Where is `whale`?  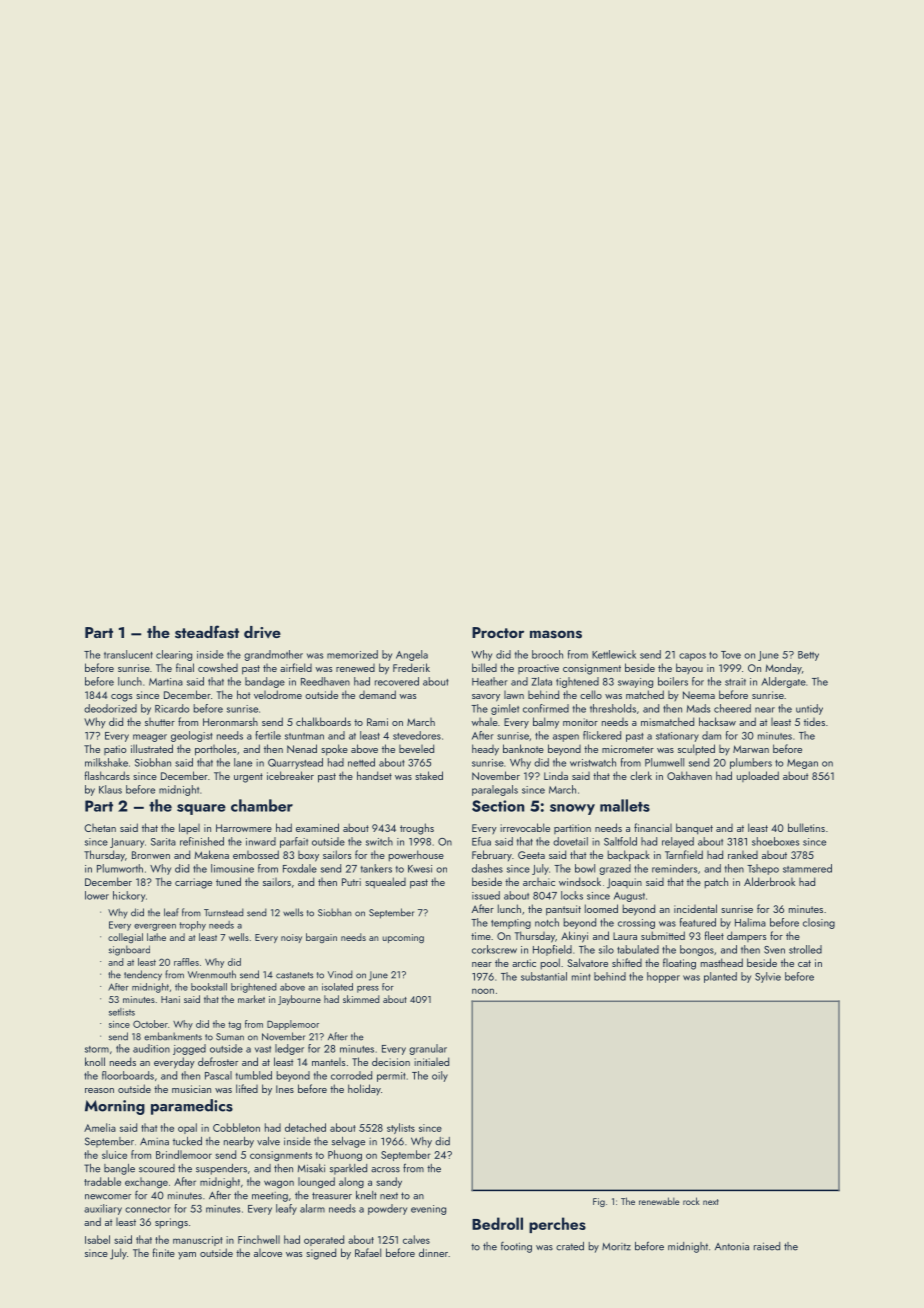
whale is located at coordinates (484, 722).
